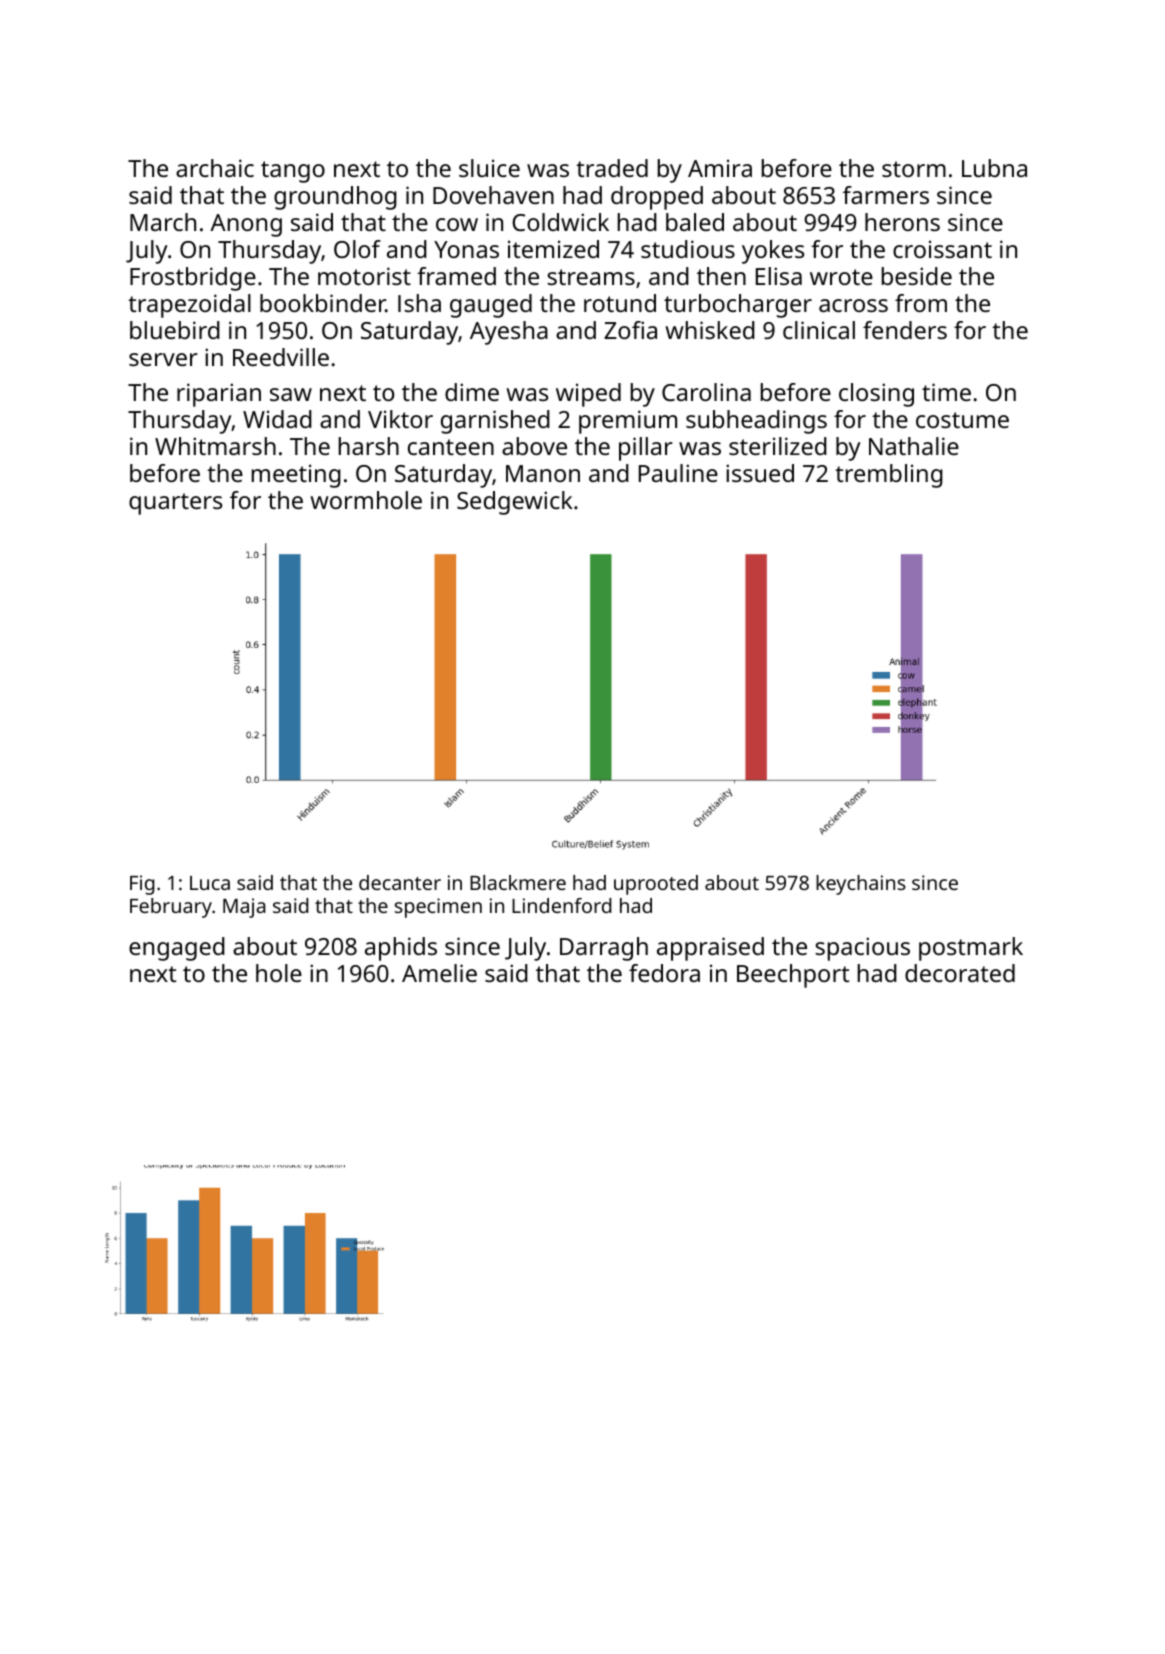  What do you see at coordinates (400, 882) in the screenshot?
I see `decanter` at bounding box center [400, 882].
